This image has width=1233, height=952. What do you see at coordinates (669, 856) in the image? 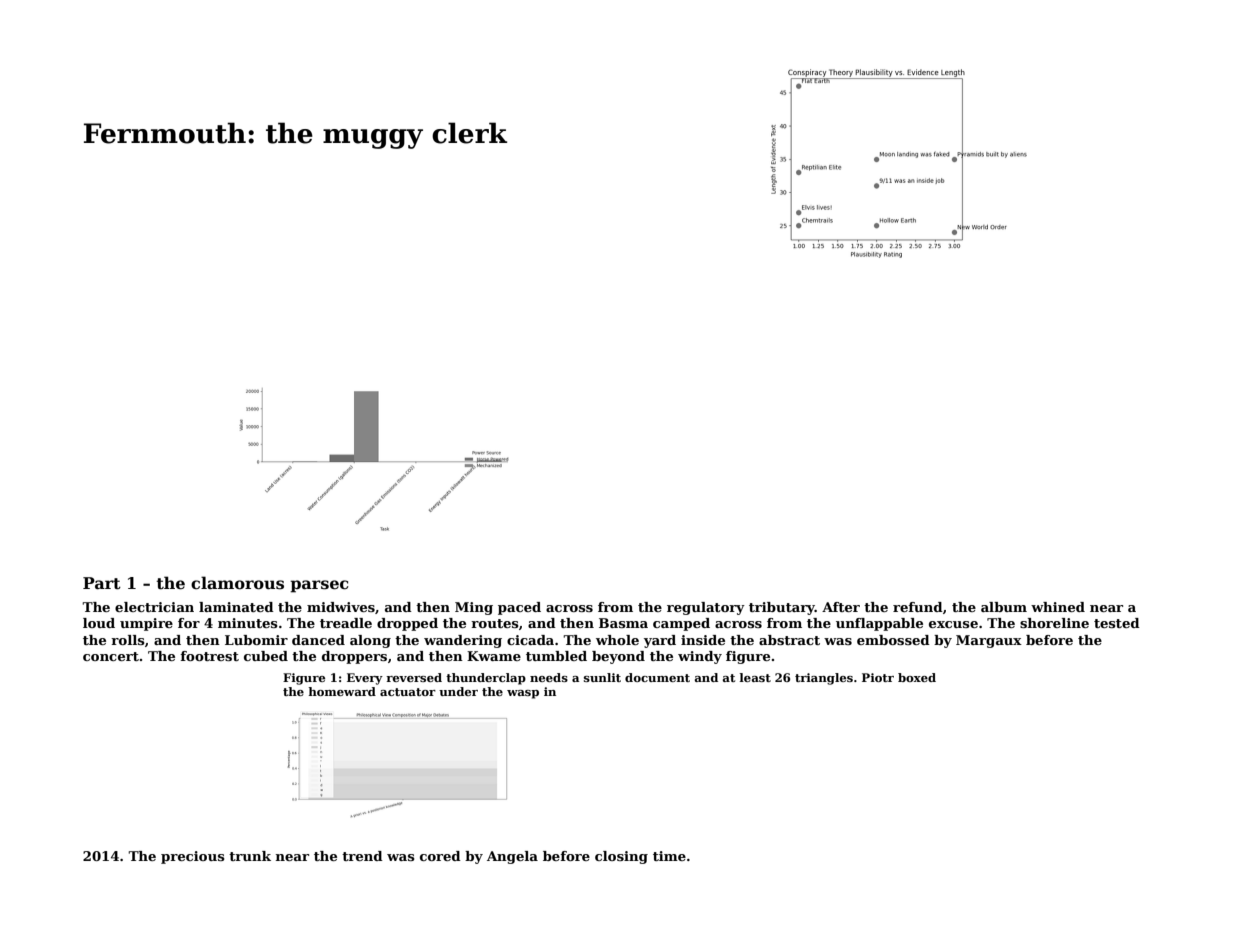
I see `time` at bounding box center [669, 856].
